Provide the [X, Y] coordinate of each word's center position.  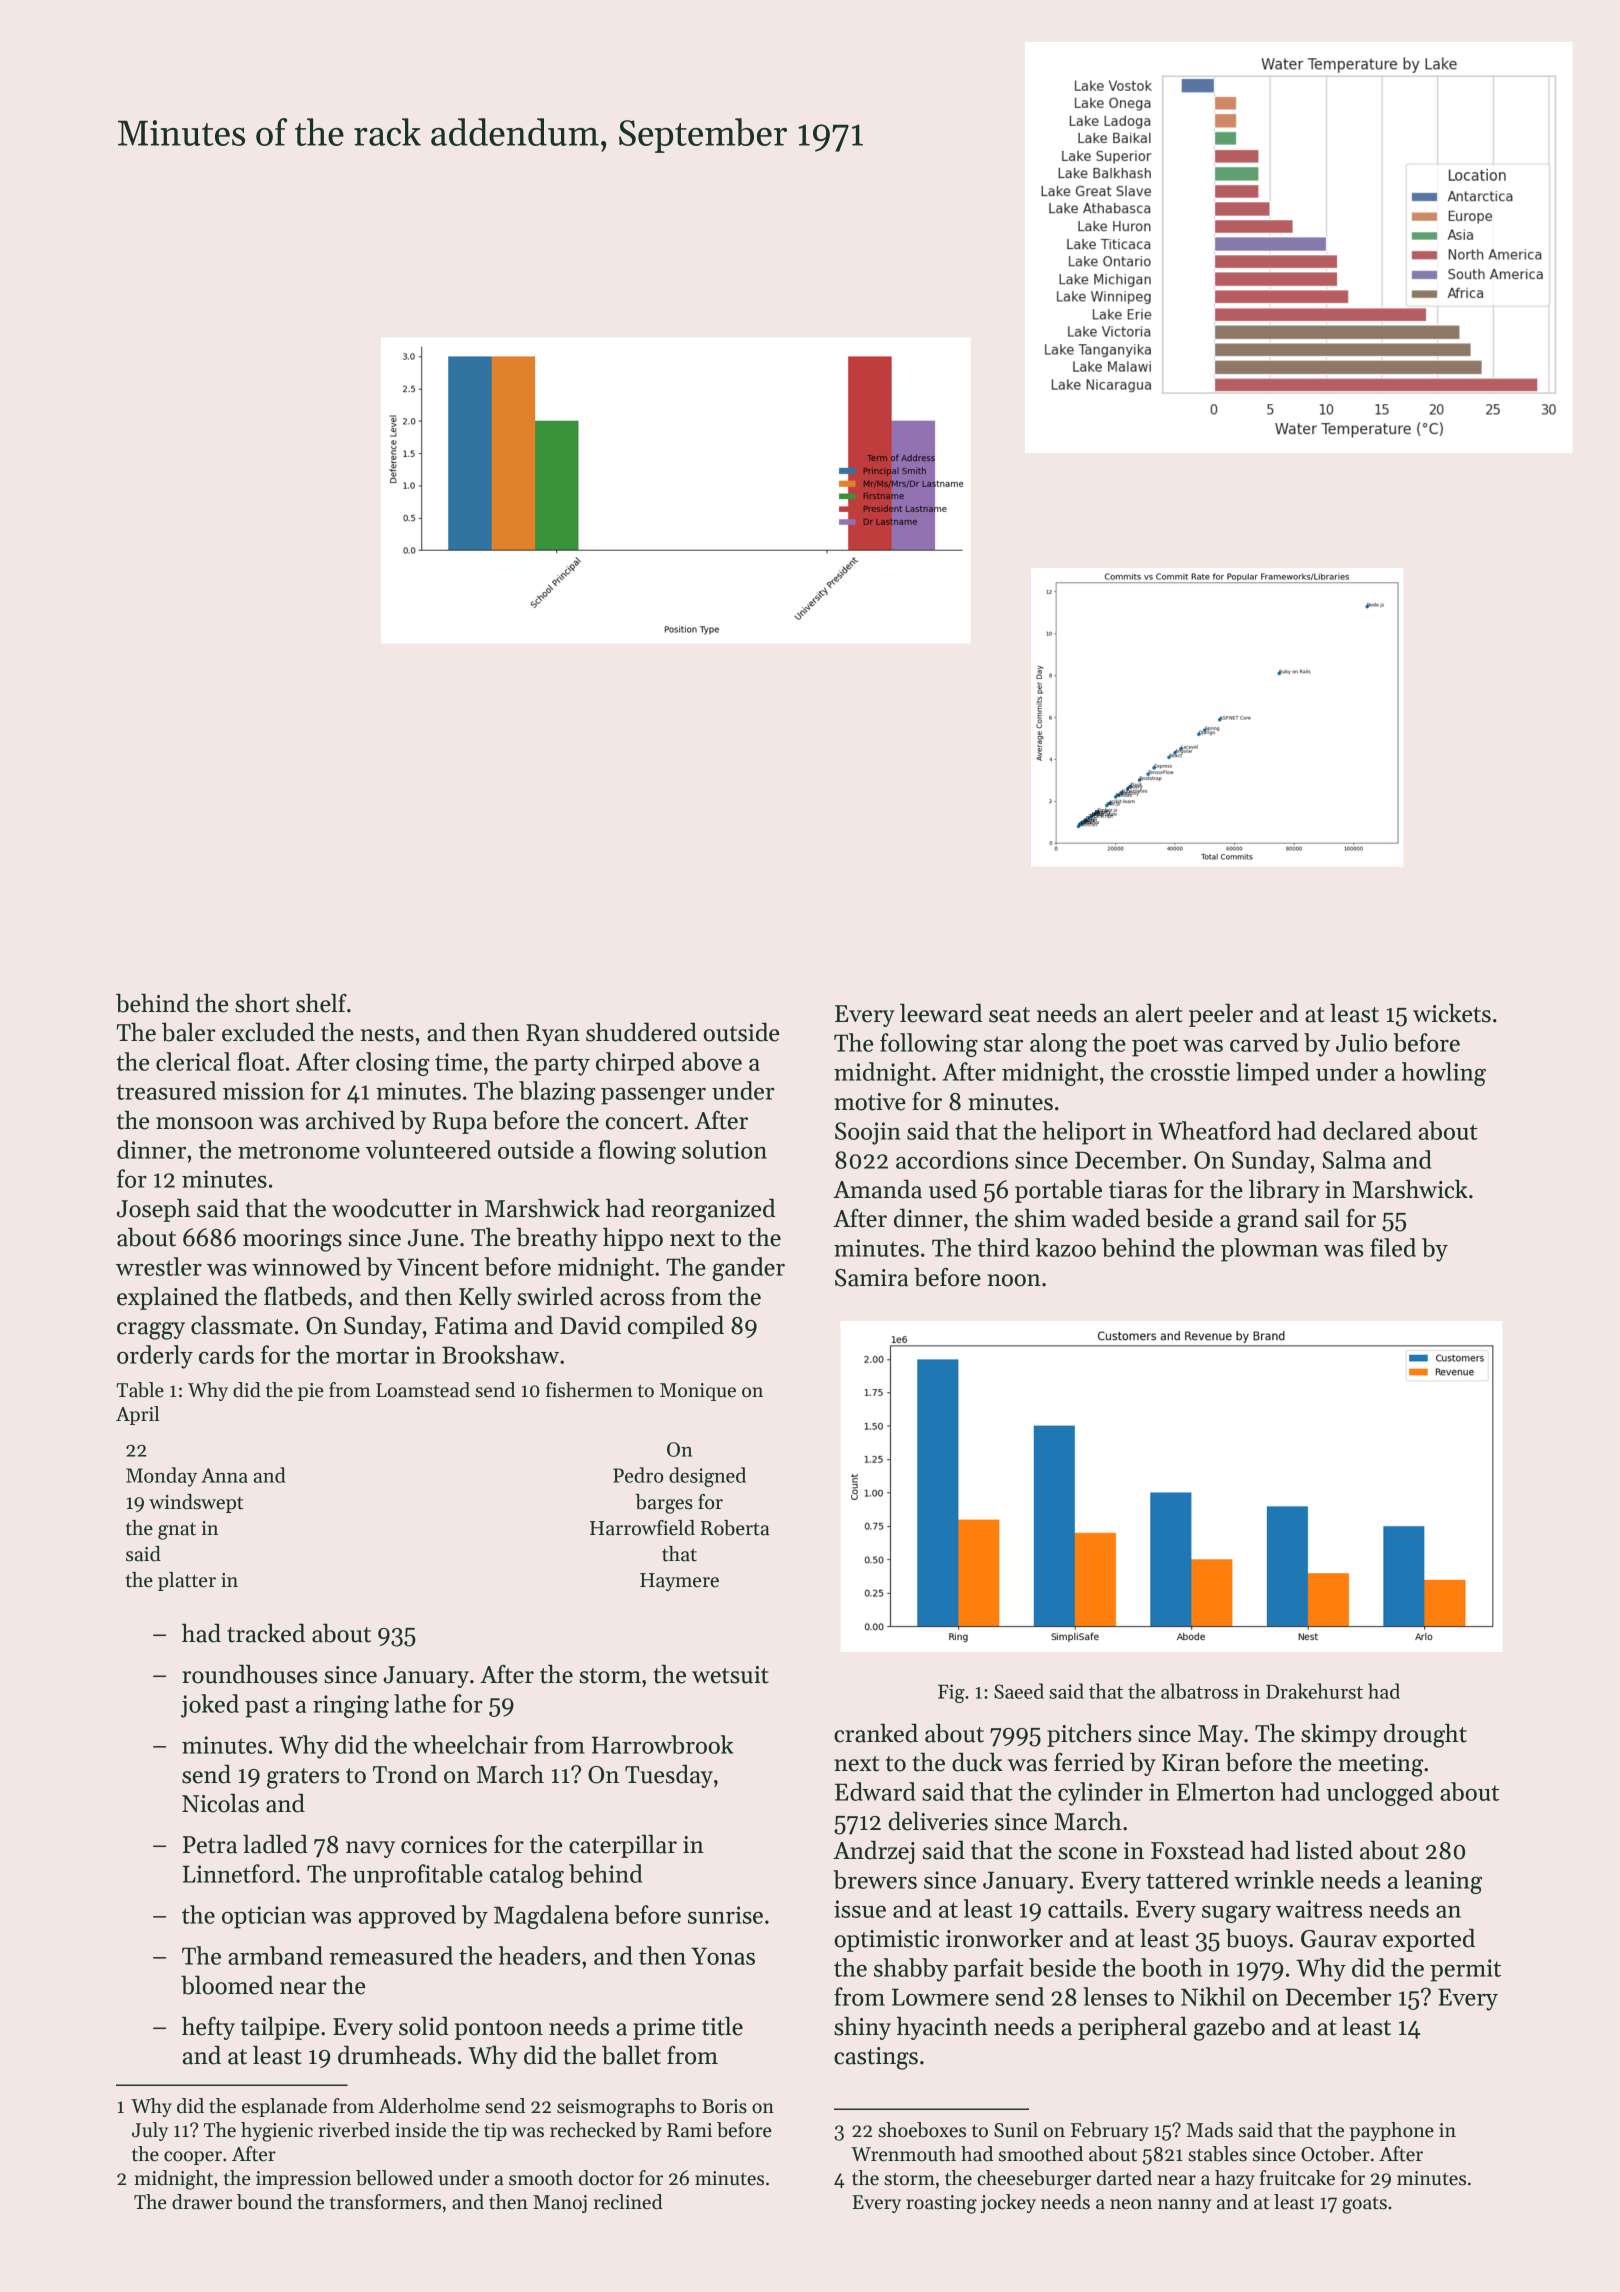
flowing [637, 1152]
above [712, 1061]
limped [1272, 1074]
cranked [876, 1733]
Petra [210, 1845]
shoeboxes [922, 2130]
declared [1367, 1130]
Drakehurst [1314, 1691]
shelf [321, 1003]
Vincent [438, 1267]
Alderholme [429, 2106]
